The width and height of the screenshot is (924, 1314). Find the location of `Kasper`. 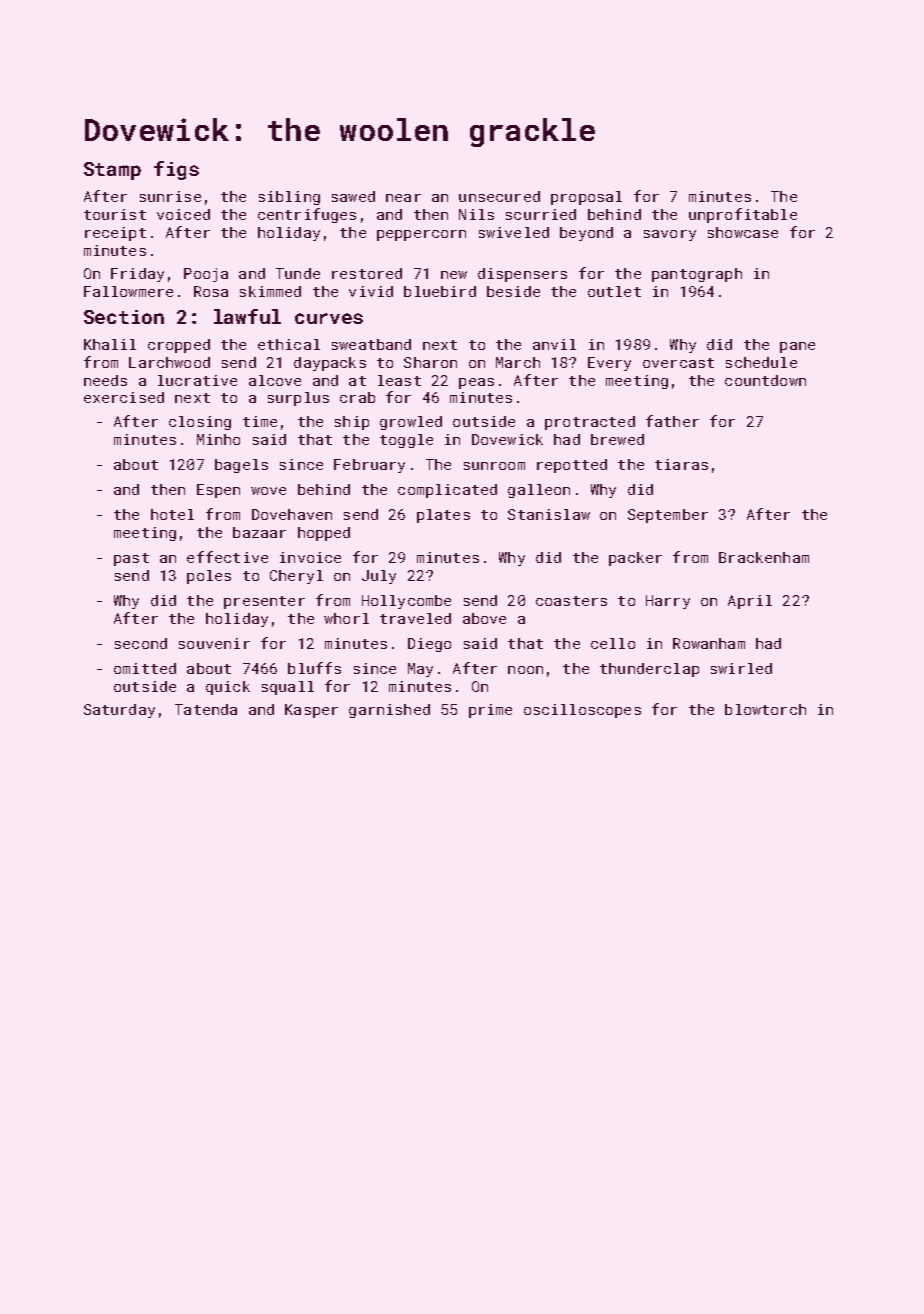

Kasper is located at coordinates (311, 711).
